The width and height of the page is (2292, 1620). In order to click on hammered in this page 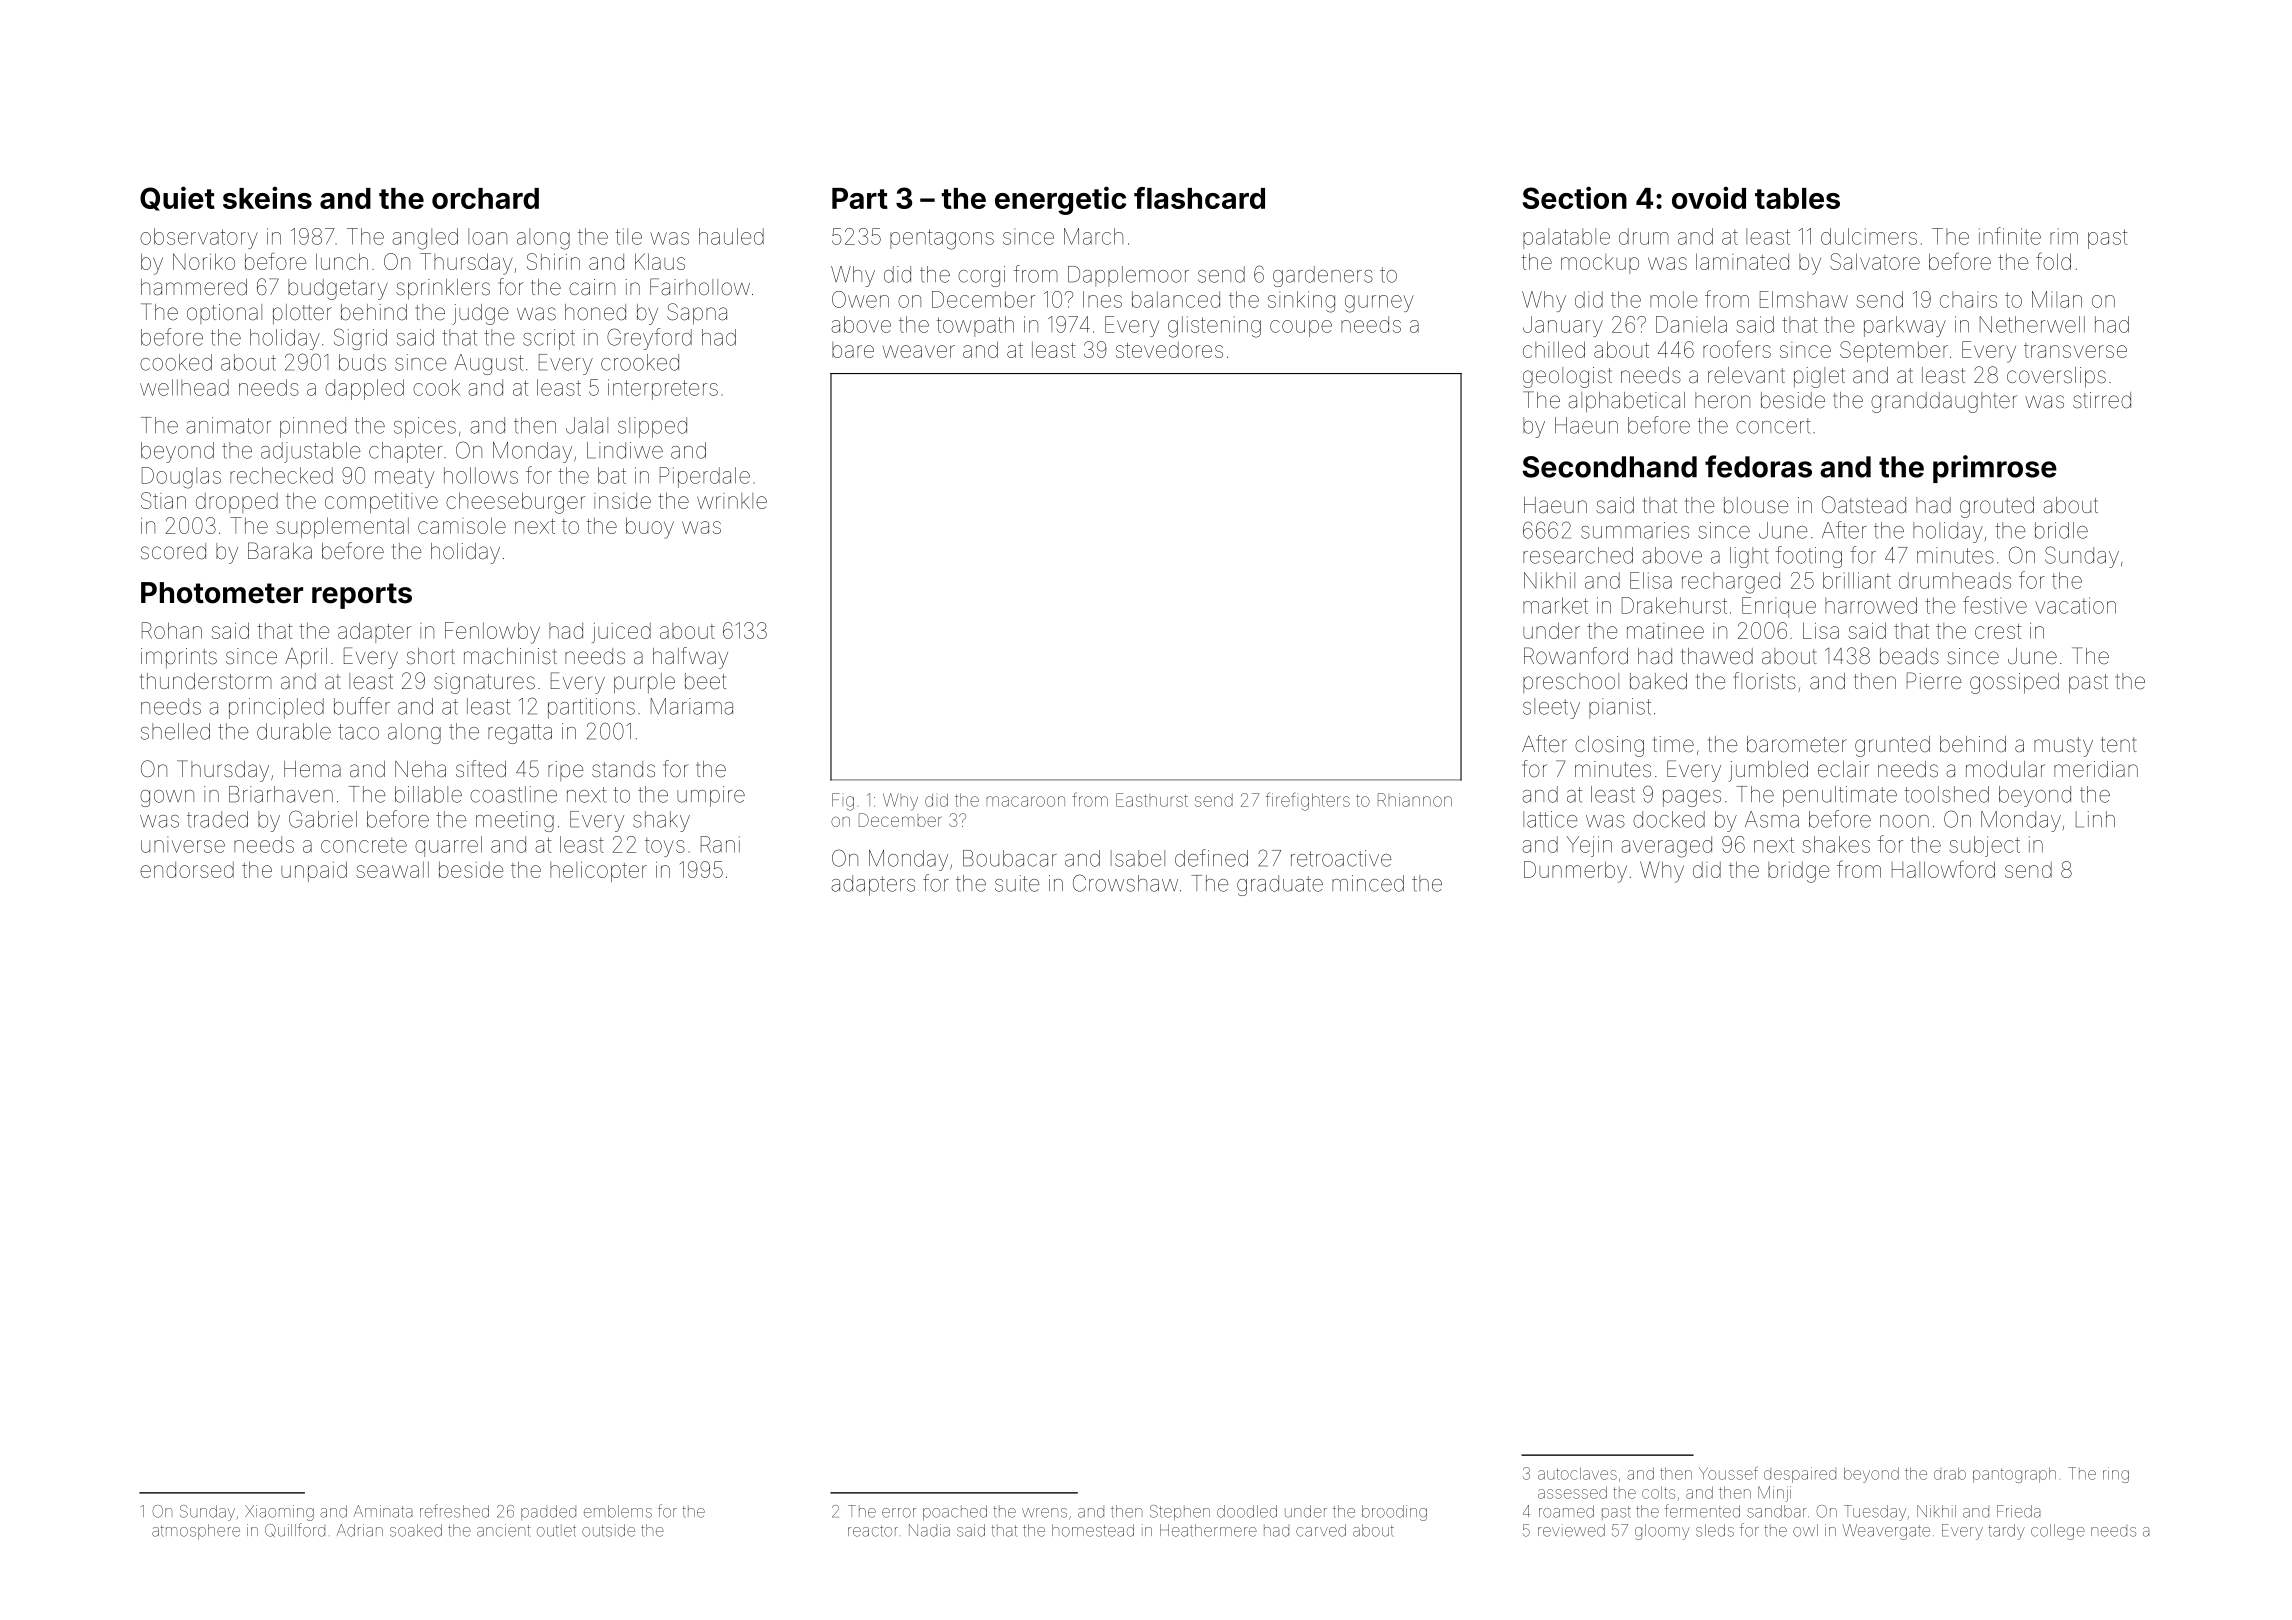, I will do `click(194, 287)`.
